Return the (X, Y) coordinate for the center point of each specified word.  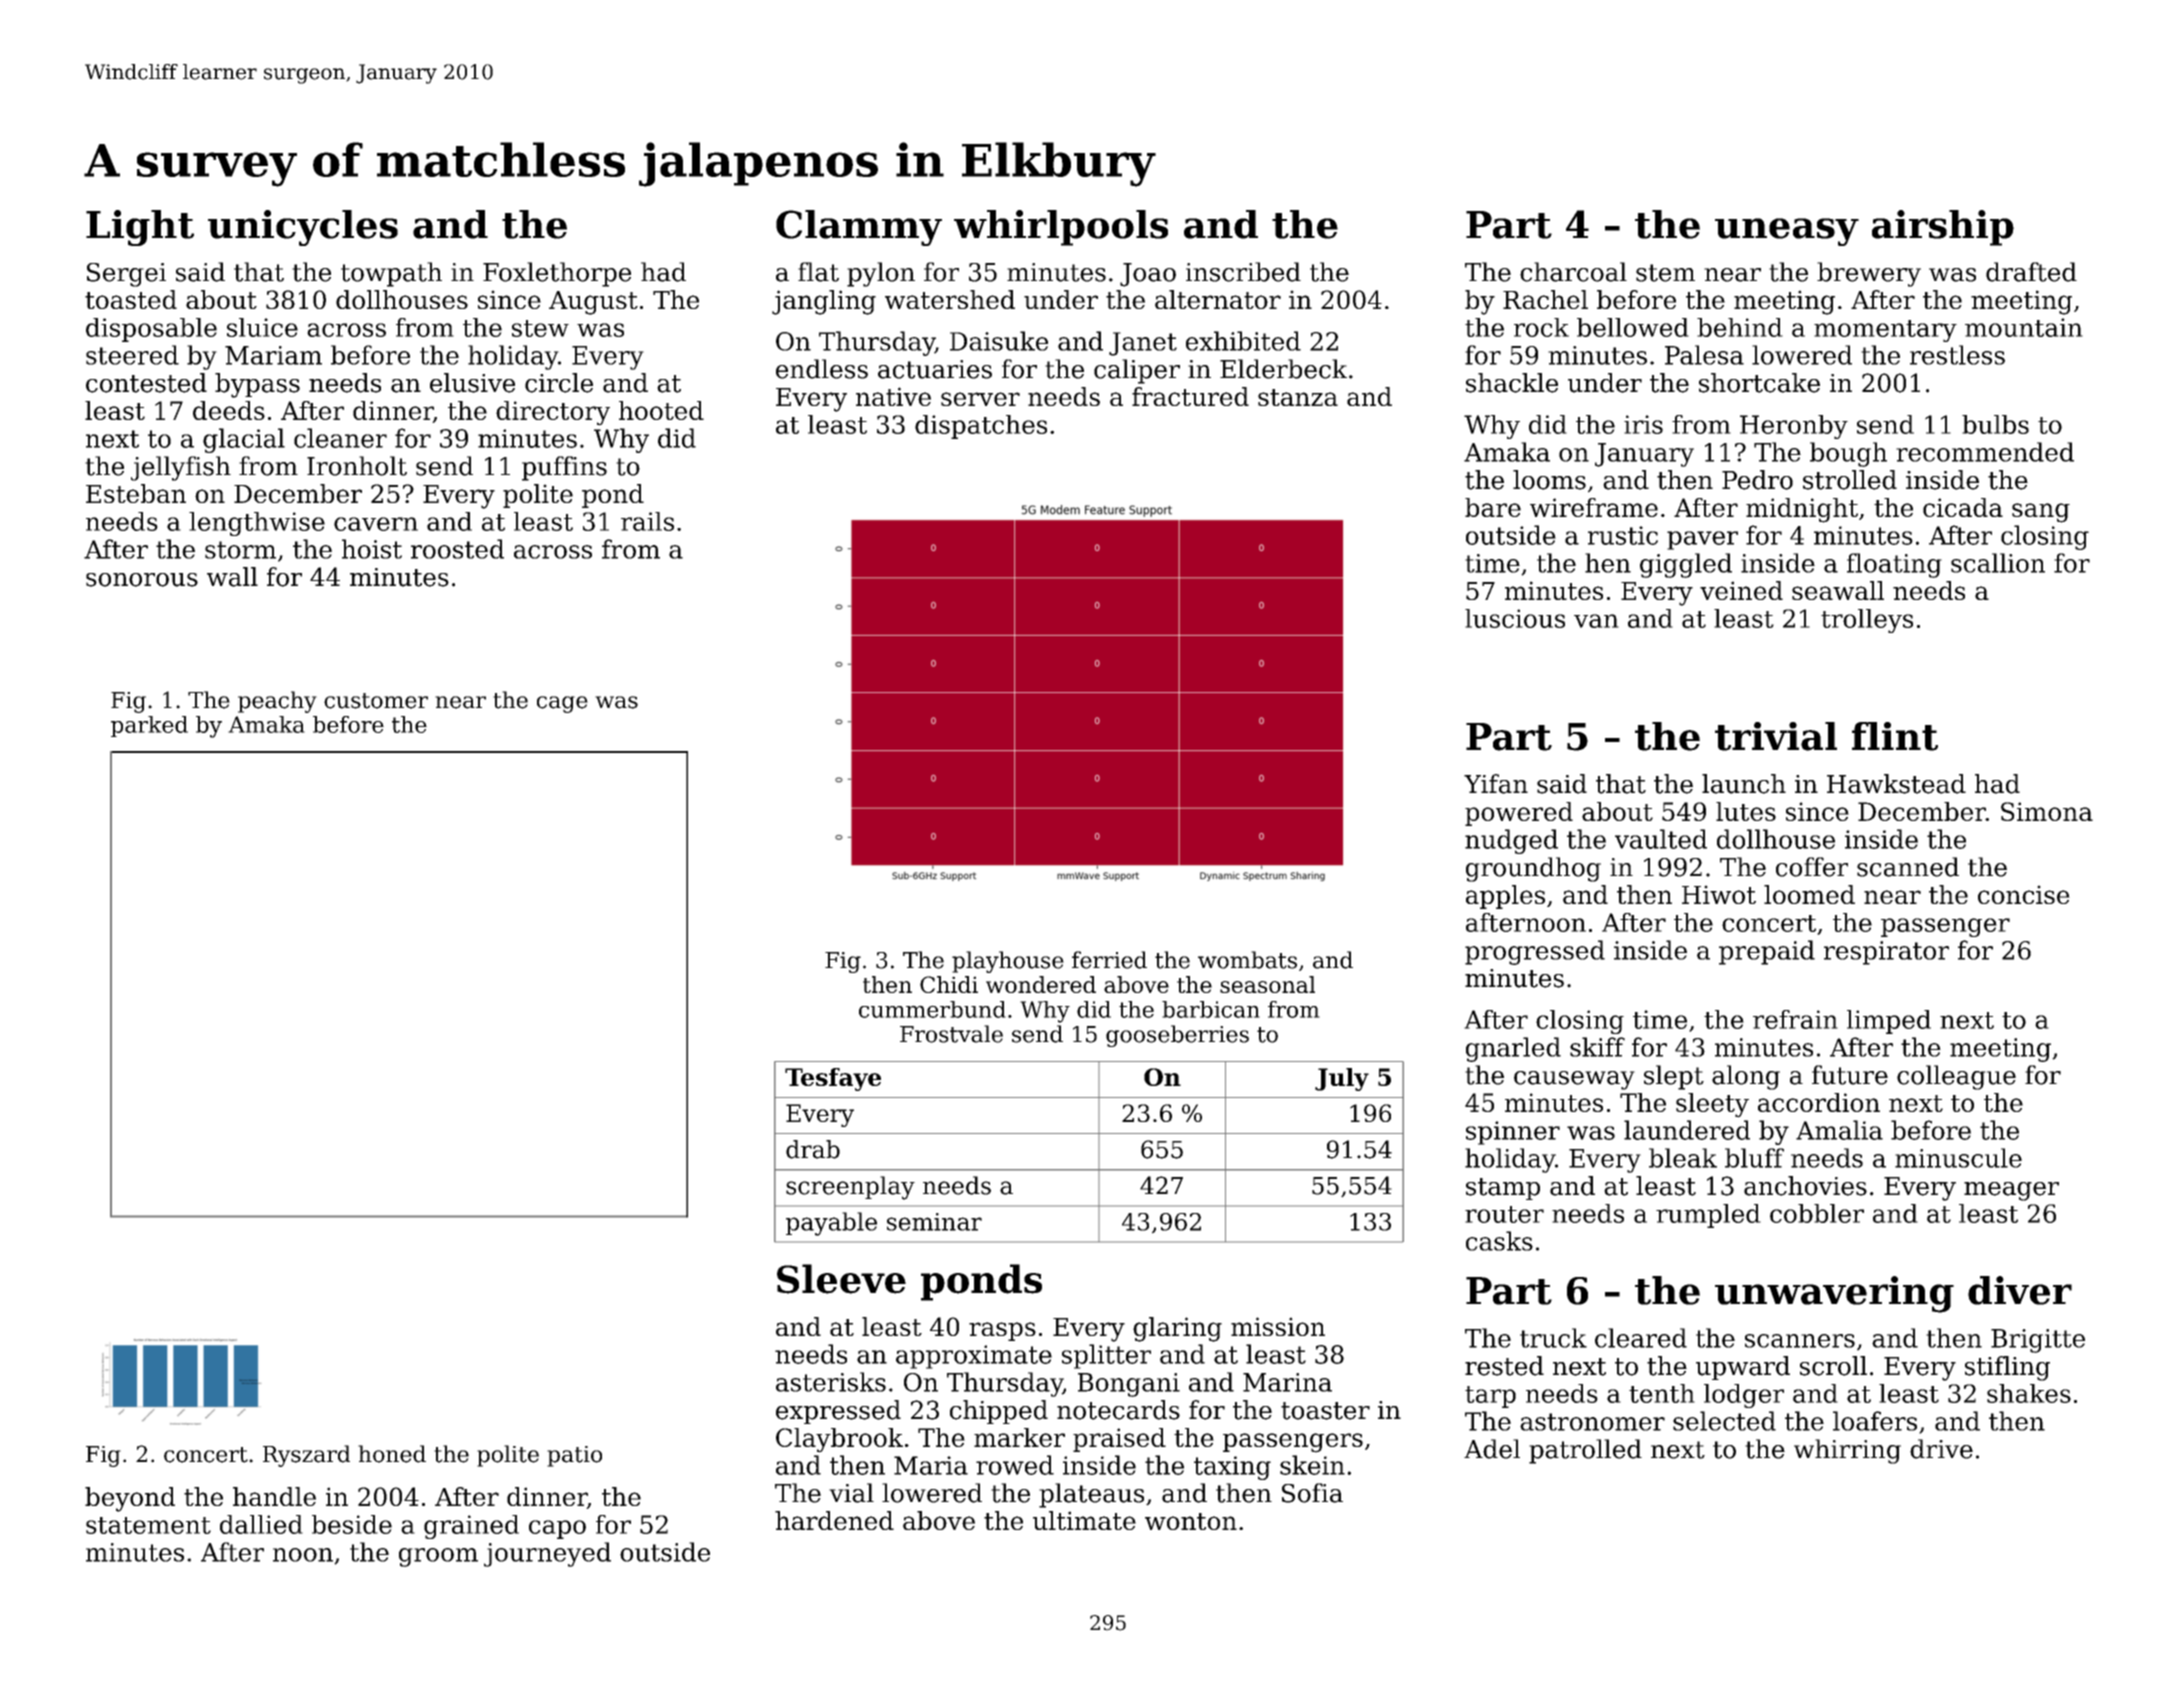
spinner (1513, 1133)
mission (1278, 1326)
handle (274, 1496)
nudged (1511, 841)
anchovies (1805, 1186)
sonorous (142, 580)
